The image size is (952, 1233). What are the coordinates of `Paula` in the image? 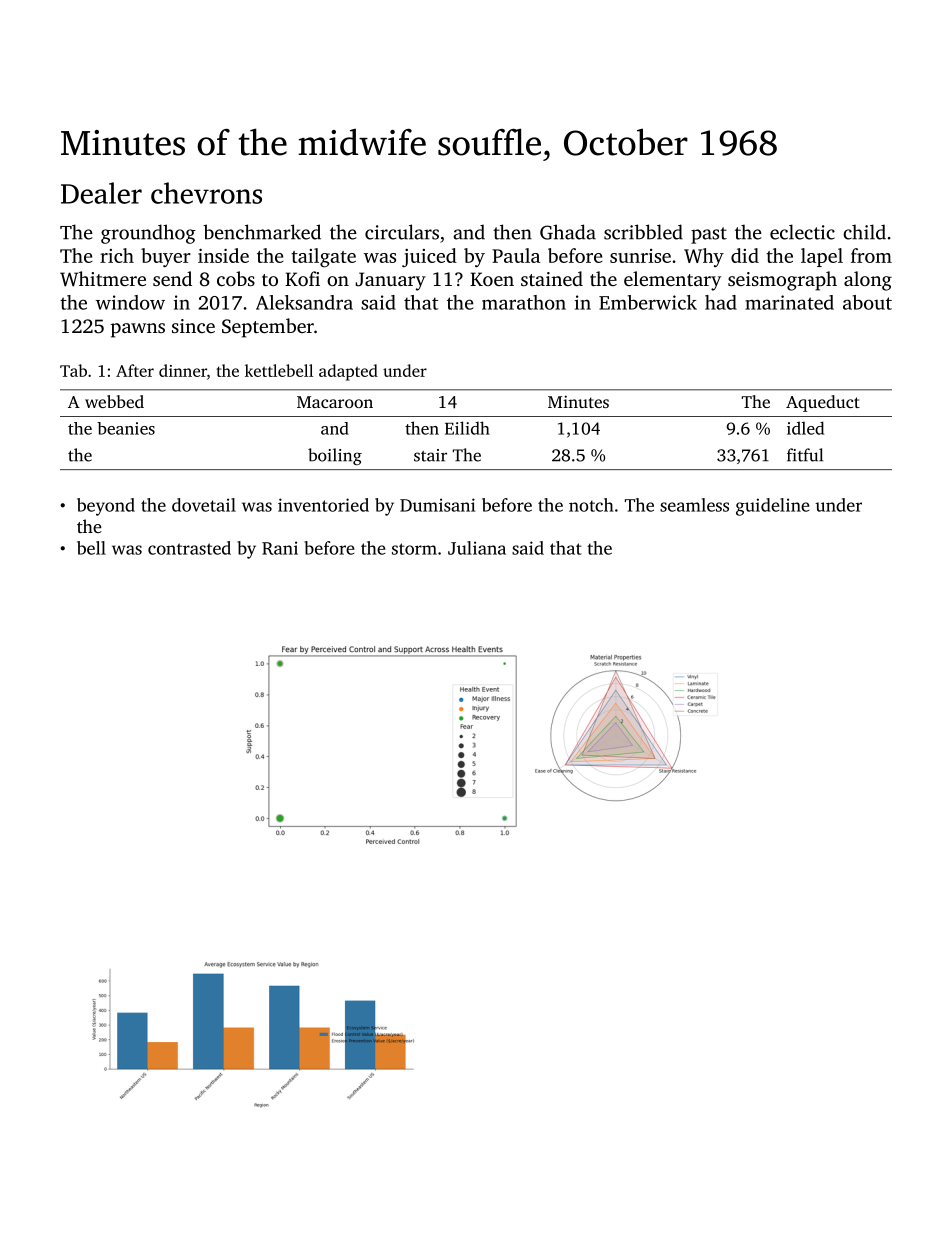 It's located at (516, 255).
